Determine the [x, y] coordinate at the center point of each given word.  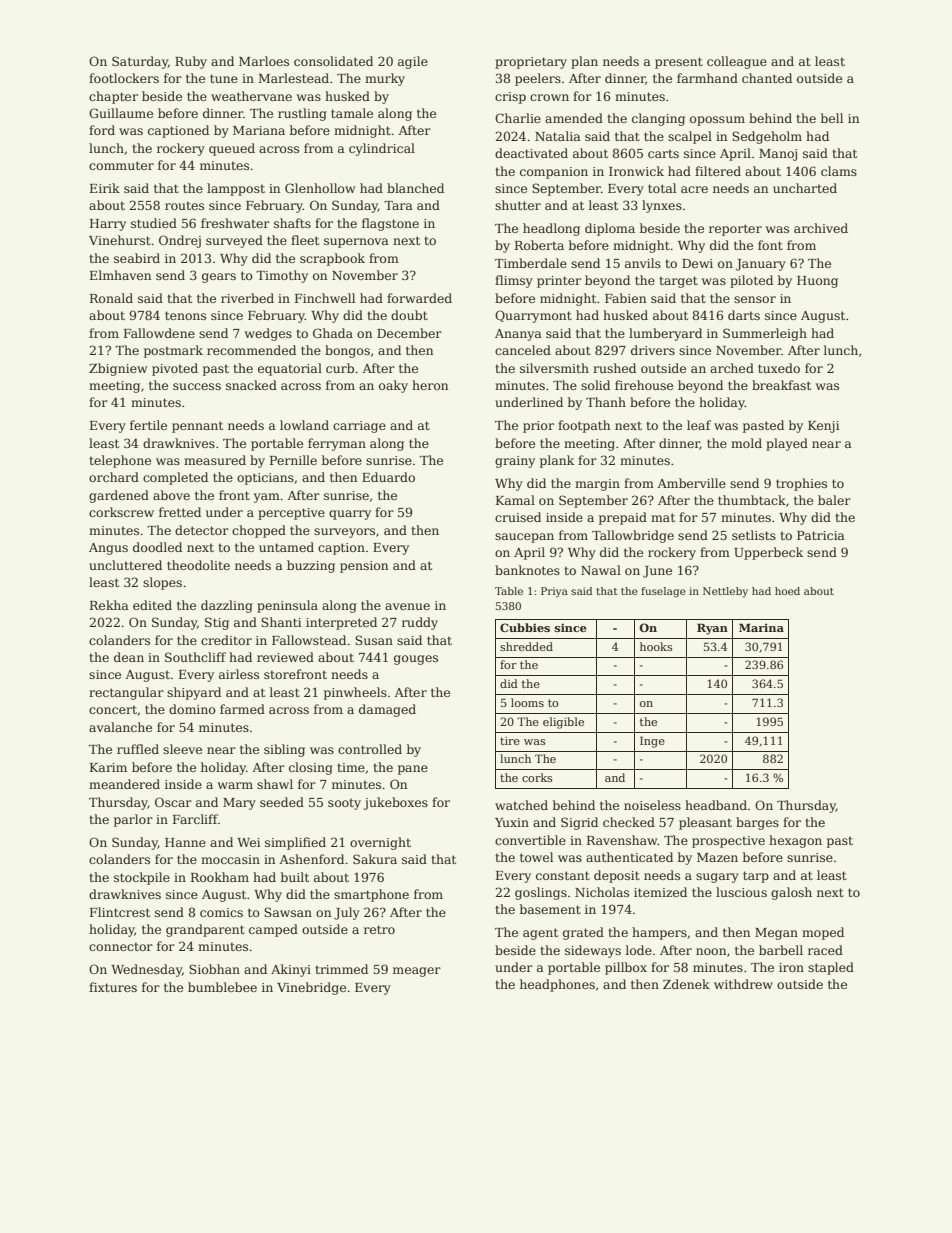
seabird [137, 258]
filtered [718, 171]
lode [639, 950]
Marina [761, 627]
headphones [557, 985]
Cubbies [525, 627]
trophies [801, 484]
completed [175, 478]
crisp [510, 98]
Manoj [778, 155]
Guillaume [121, 113]
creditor [226, 640]
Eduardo [388, 477]
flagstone [390, 224]
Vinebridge [311, 988]
